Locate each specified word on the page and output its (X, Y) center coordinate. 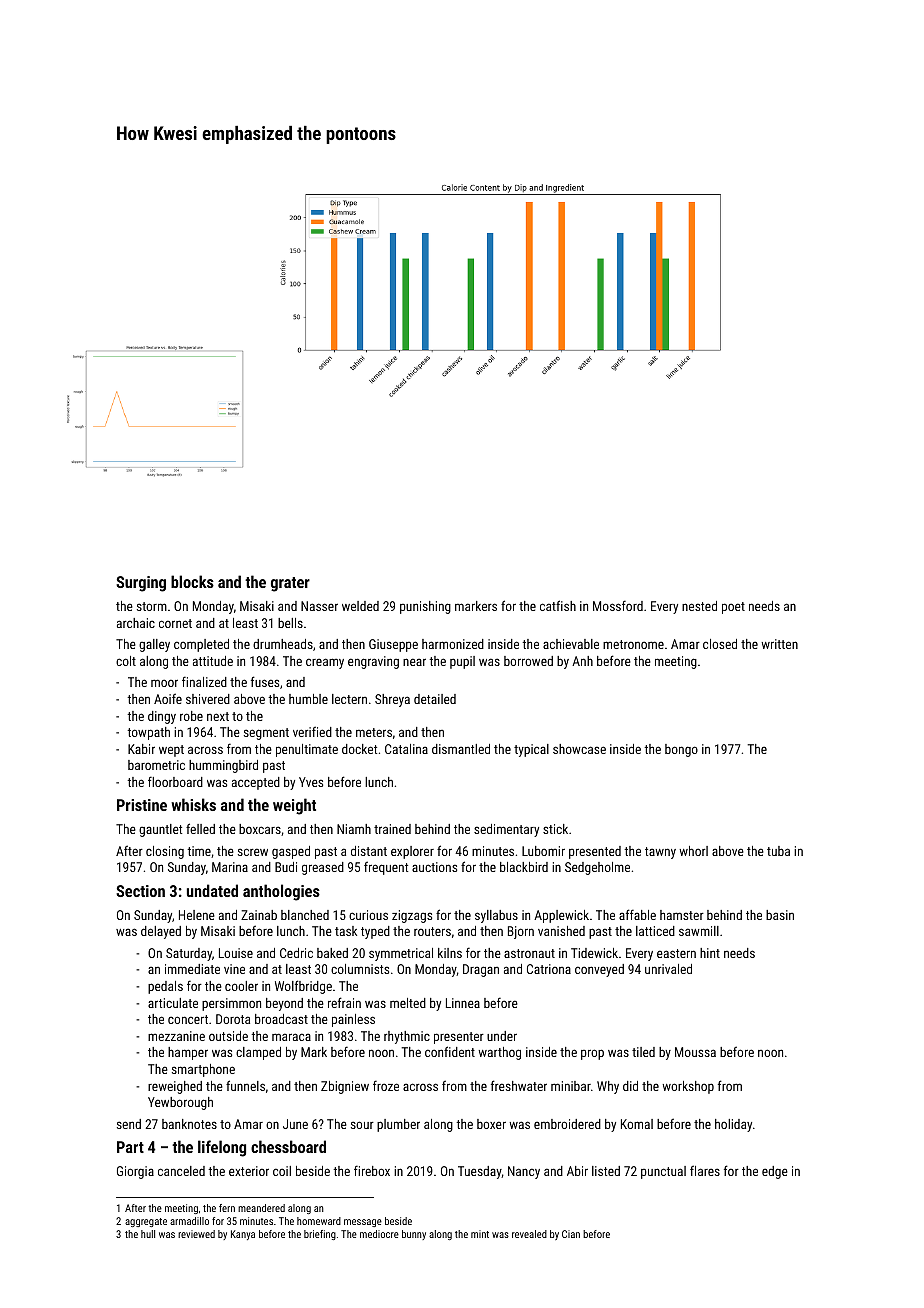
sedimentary (506, 830)
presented (595, 852)
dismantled (461, 749)
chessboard (288, 1146)
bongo (681, 750)
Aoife (168, 698)
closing (165, 852)
